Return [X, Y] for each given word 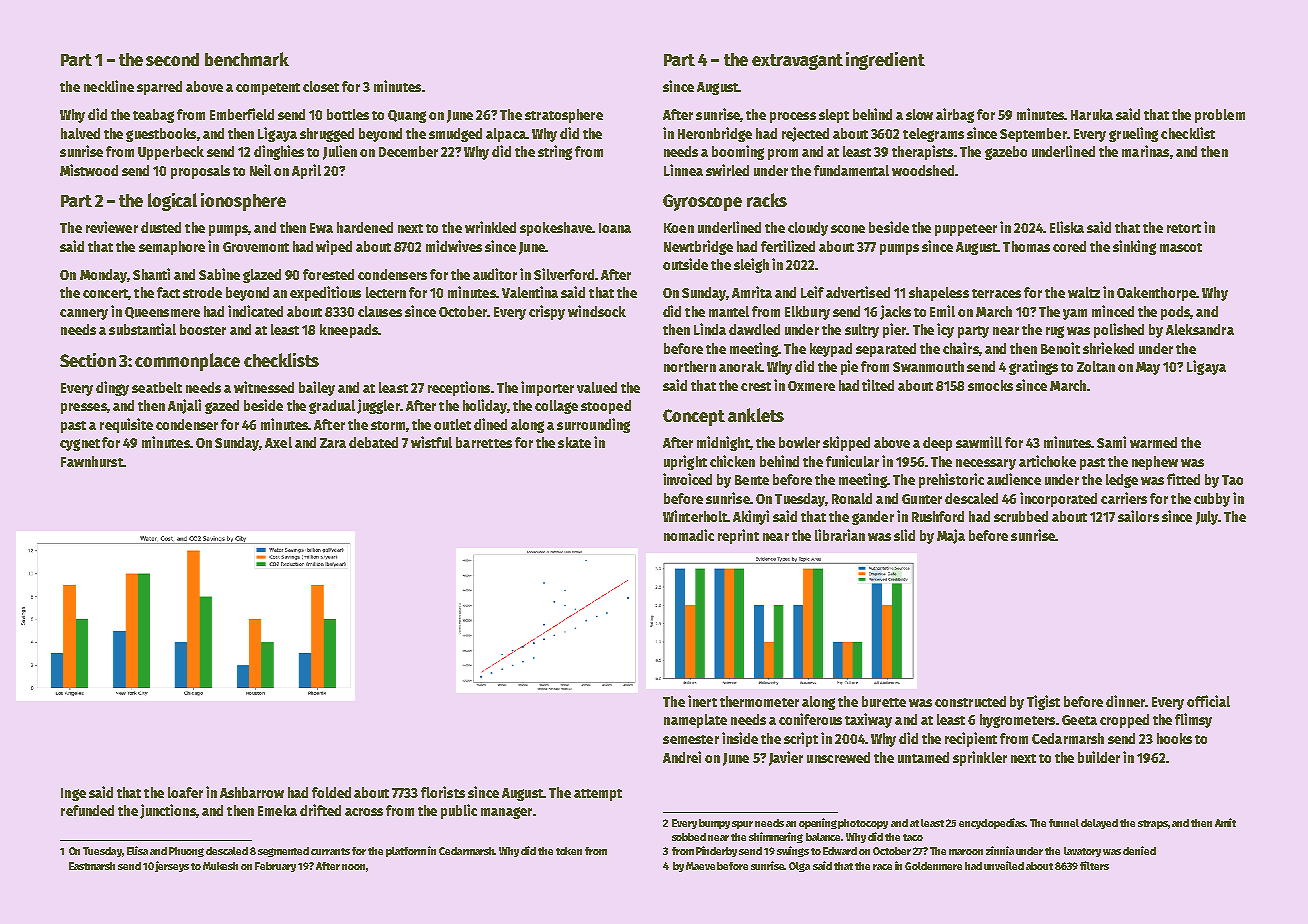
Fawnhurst [92, 461]
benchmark [247, 59]
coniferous [810, 719]
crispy [547, 312]
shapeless [939, 294]
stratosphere [564, 116]
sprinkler [980, 758]
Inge [73, 794]
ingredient [885, 61]
